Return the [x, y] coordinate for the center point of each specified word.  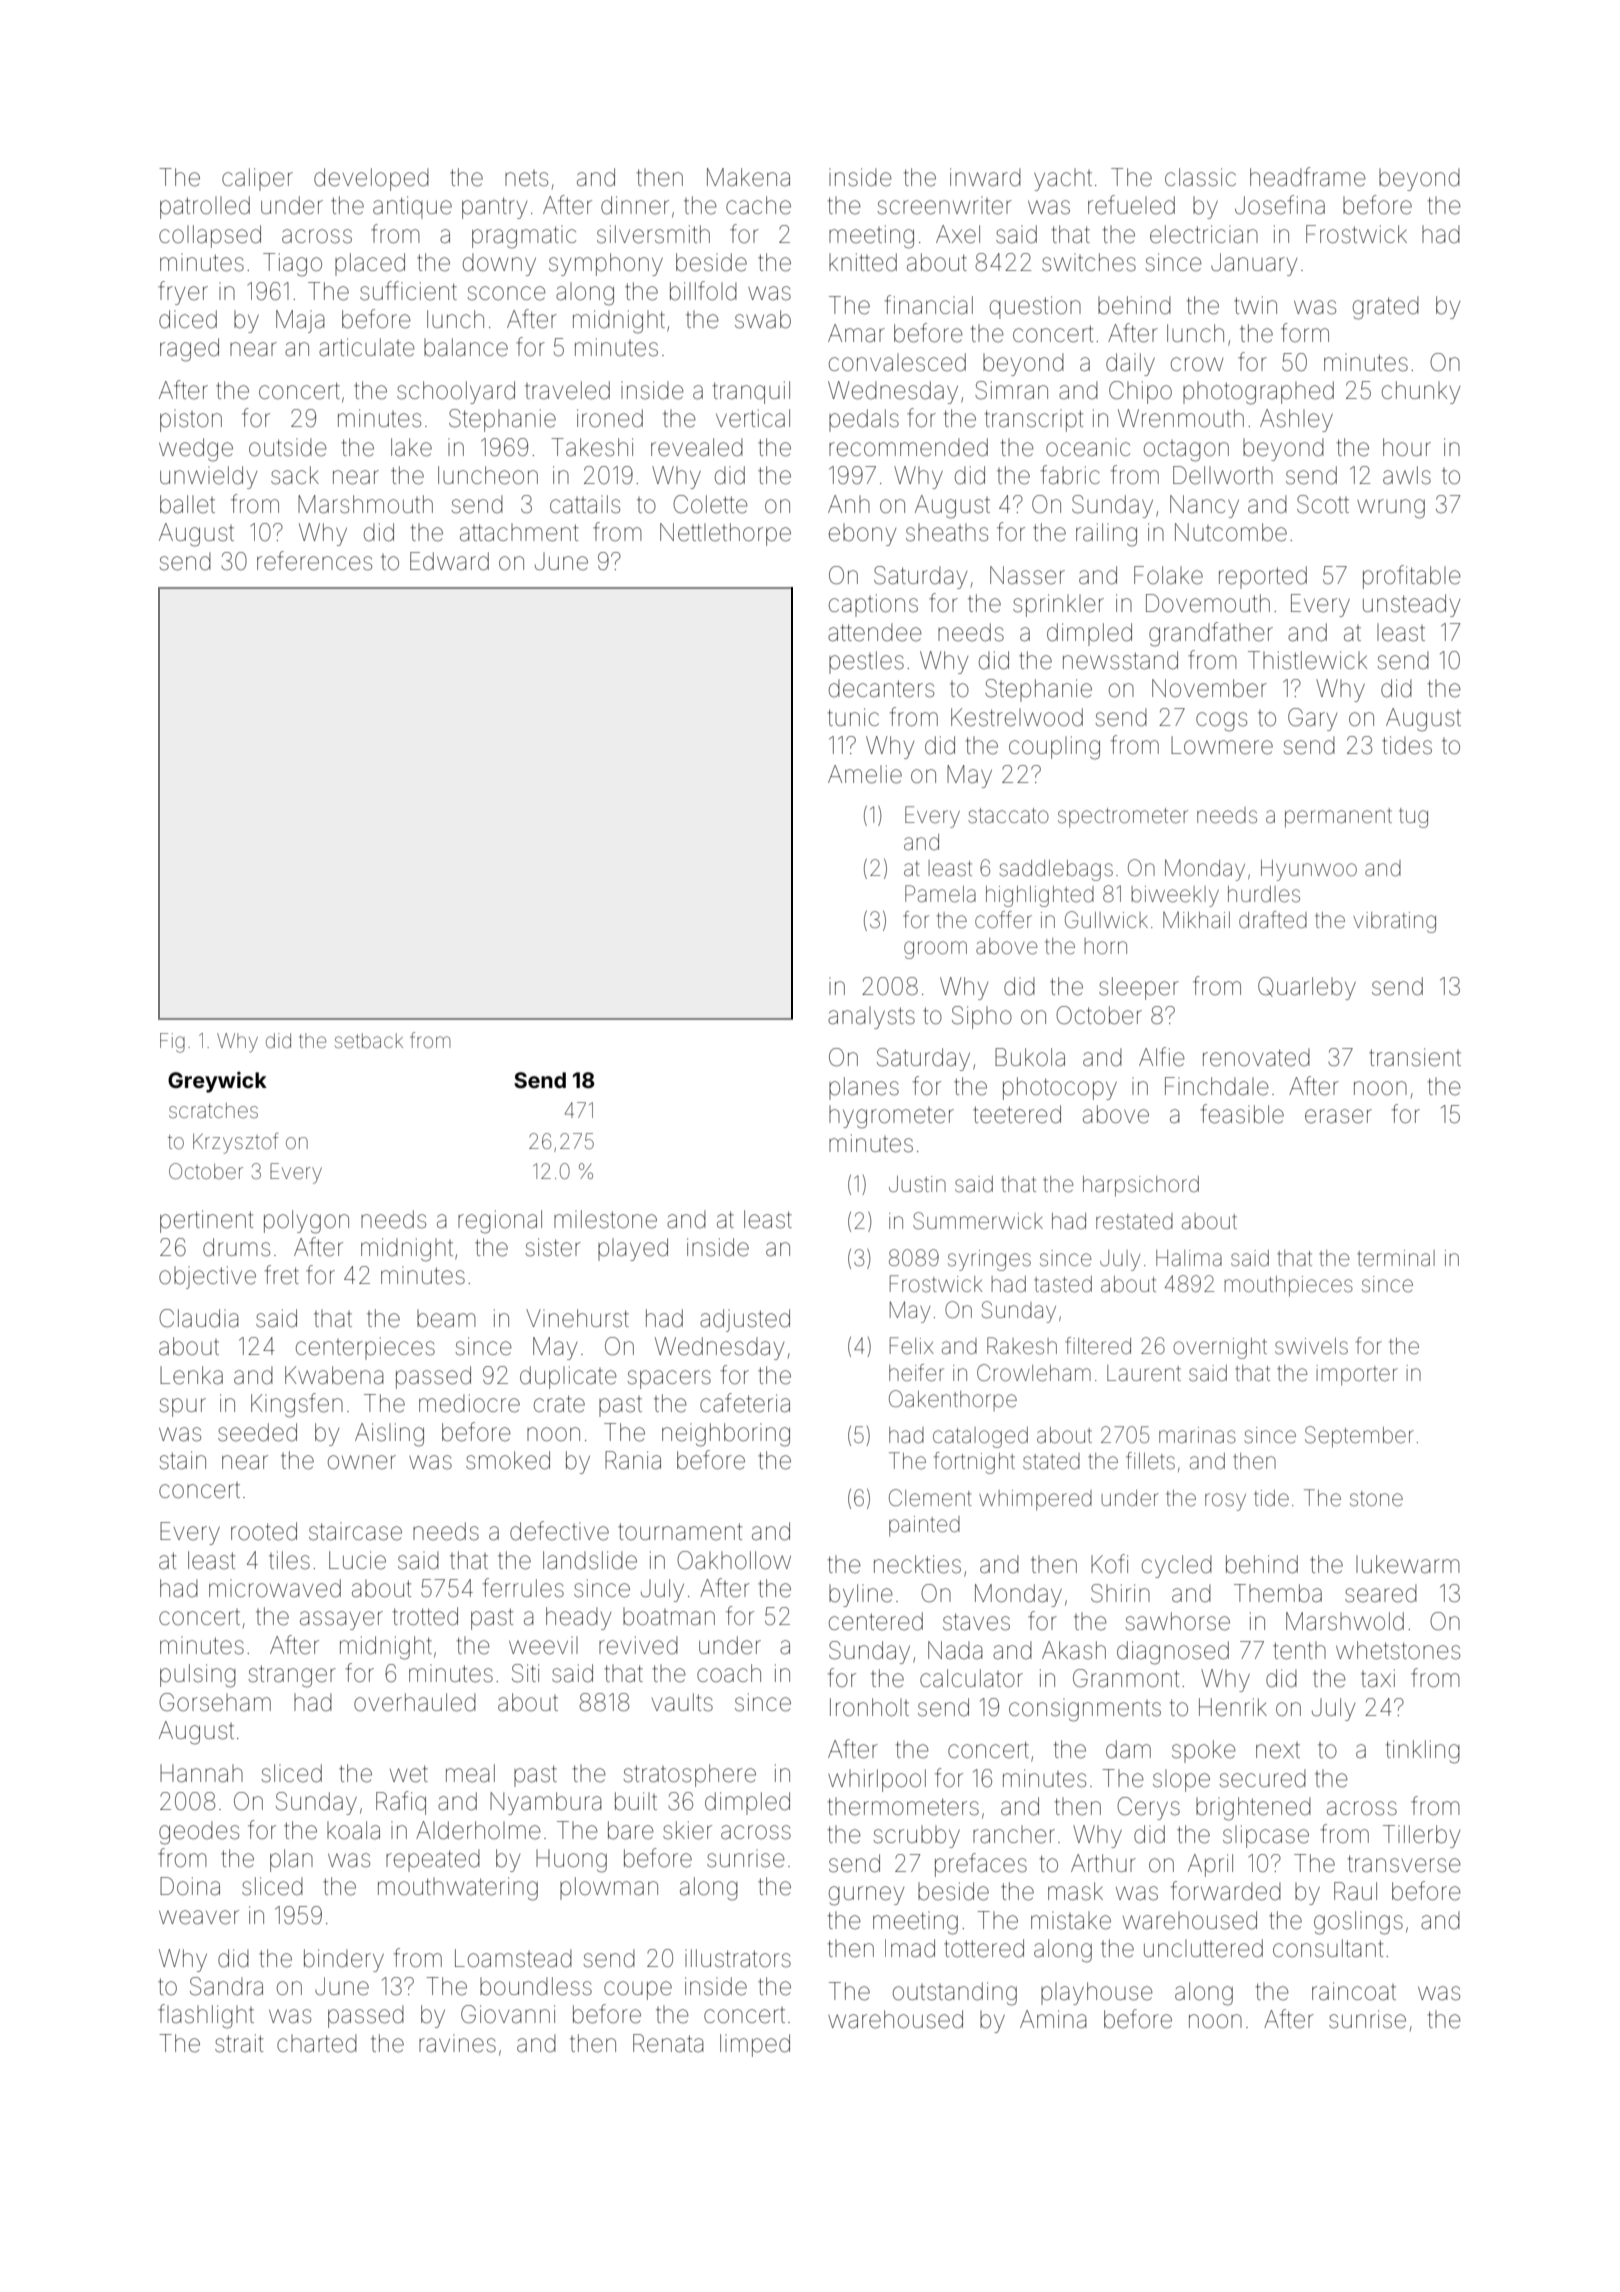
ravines [457, 2043]
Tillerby [1421, 1836]
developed [371, 179]
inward [985, 177]
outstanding [955, 1994]
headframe [1308, 177]
